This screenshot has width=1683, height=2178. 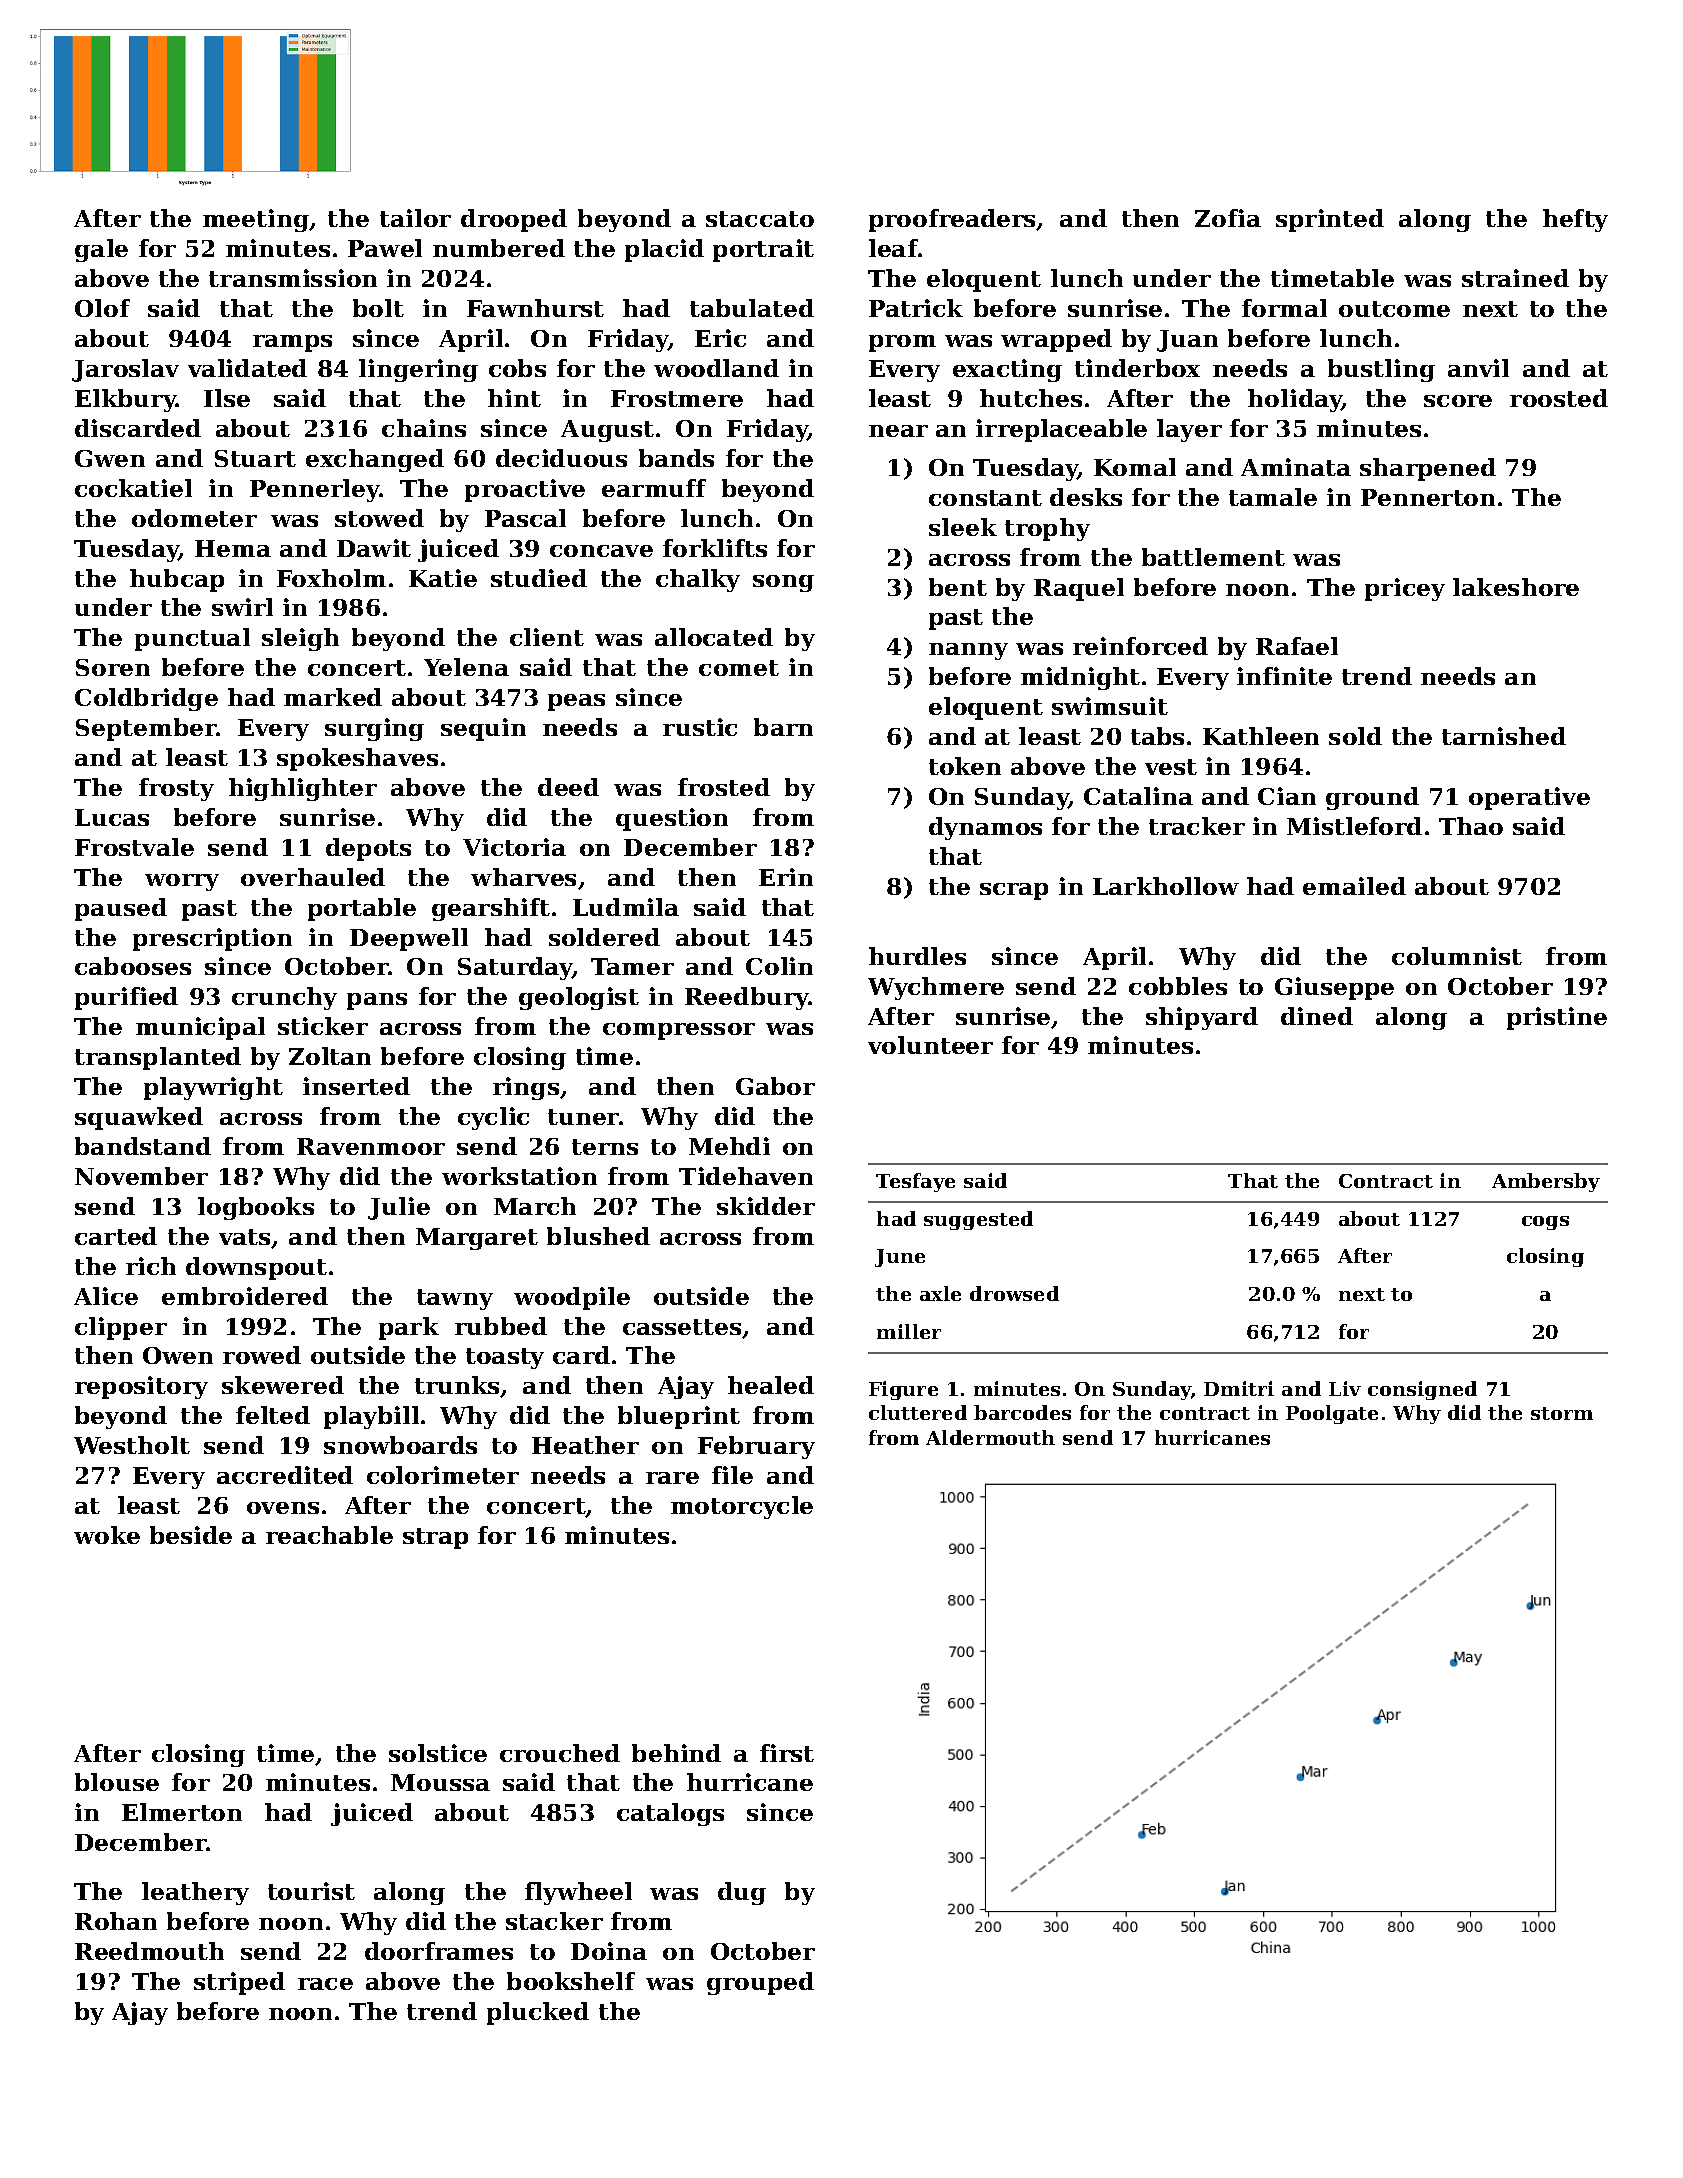 What do you see at coordinates (724, 787) in the screenshot?
I see `frosted` at bounding box center [724, 787].
